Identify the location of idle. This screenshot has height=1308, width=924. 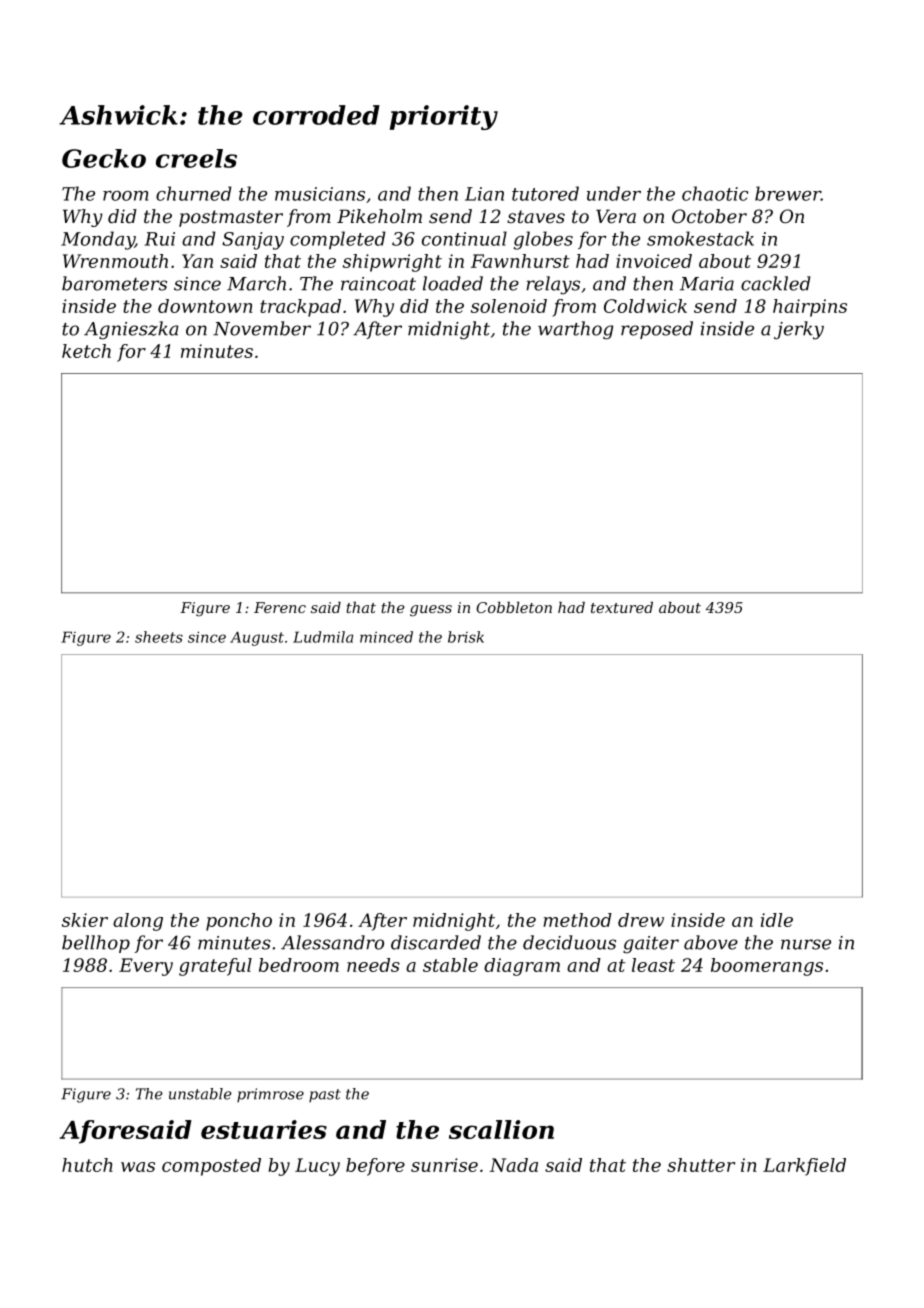
(777, 920).
